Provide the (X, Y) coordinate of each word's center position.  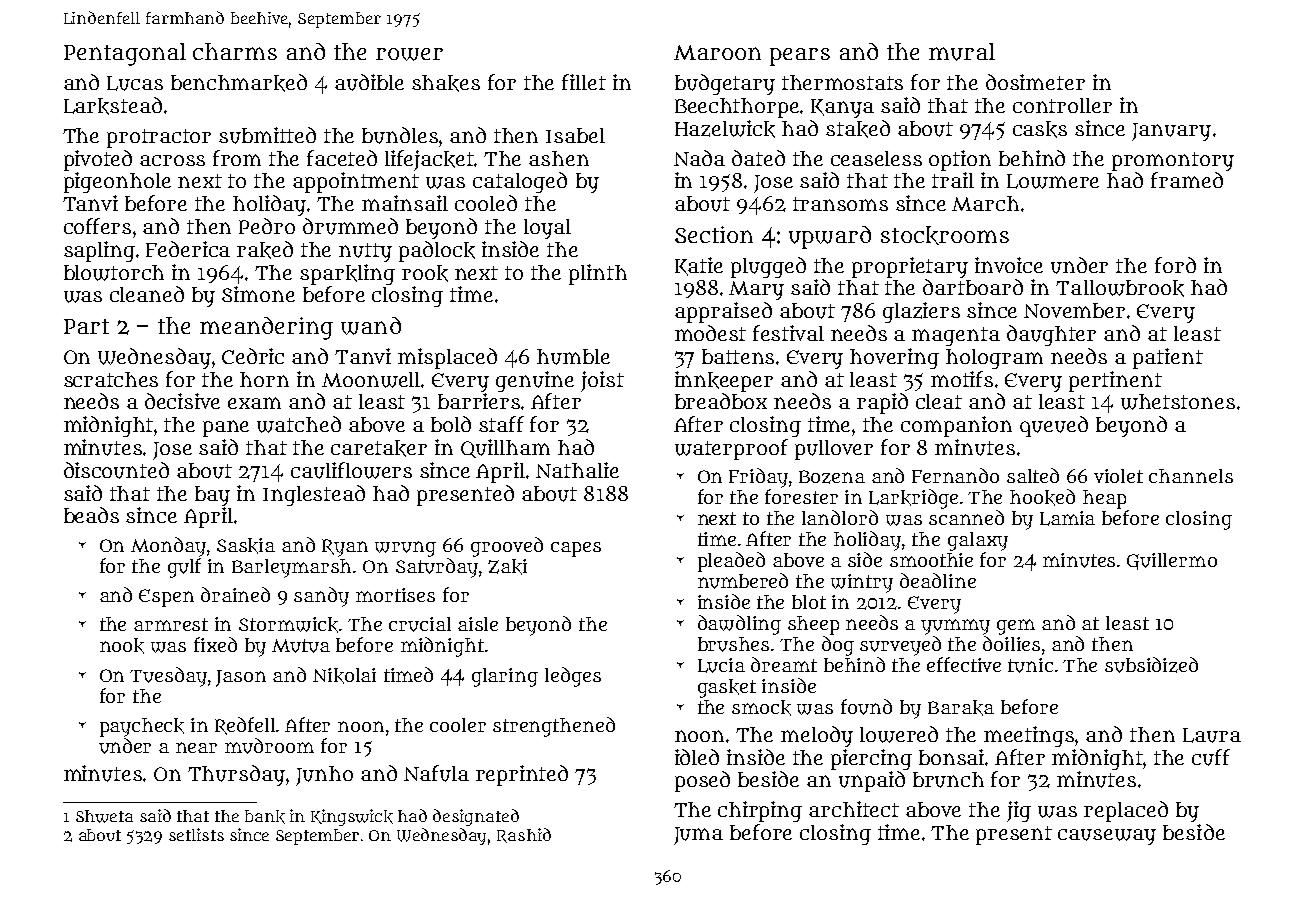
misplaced (447, 358)
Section (714, 234)
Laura (1212, 735)
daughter (1051, 335)
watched (299, 424)
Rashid (524, 835)
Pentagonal (125, 54)
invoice (1009, 265)
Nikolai (344, 676)
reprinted (522, 775)
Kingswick (352, 817)
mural (962, 52)
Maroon (717, 52)
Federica (188, 249)
